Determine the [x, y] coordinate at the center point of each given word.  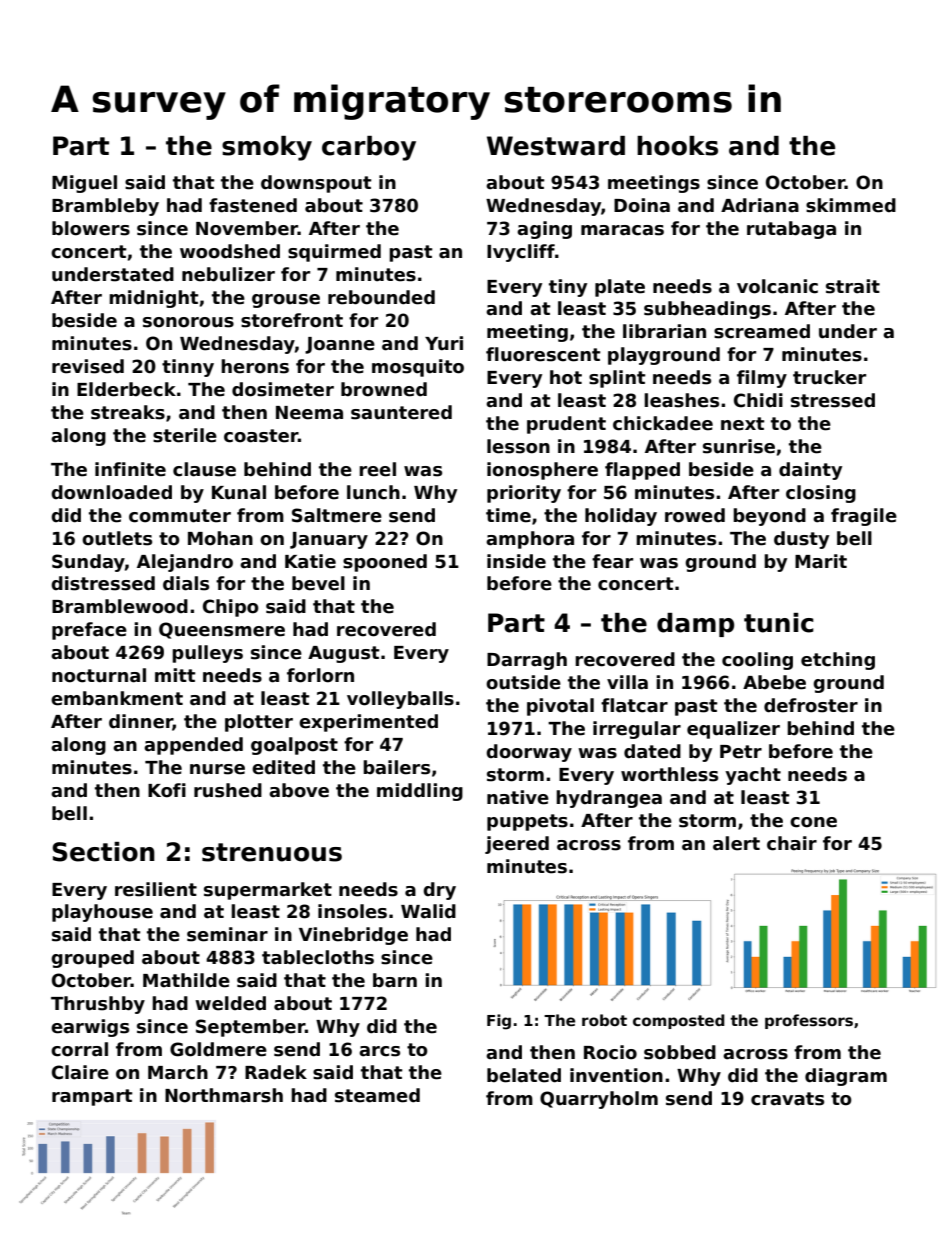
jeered [517, 845]
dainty [810, 471]
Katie [310, 561]
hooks [677, 146]
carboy [369, 148]
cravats [787, 1099]
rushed [228, 790]
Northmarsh [224, 1095]
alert [736, 843]
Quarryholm [599, 1100]
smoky [267, 148]
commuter [180, 516]
